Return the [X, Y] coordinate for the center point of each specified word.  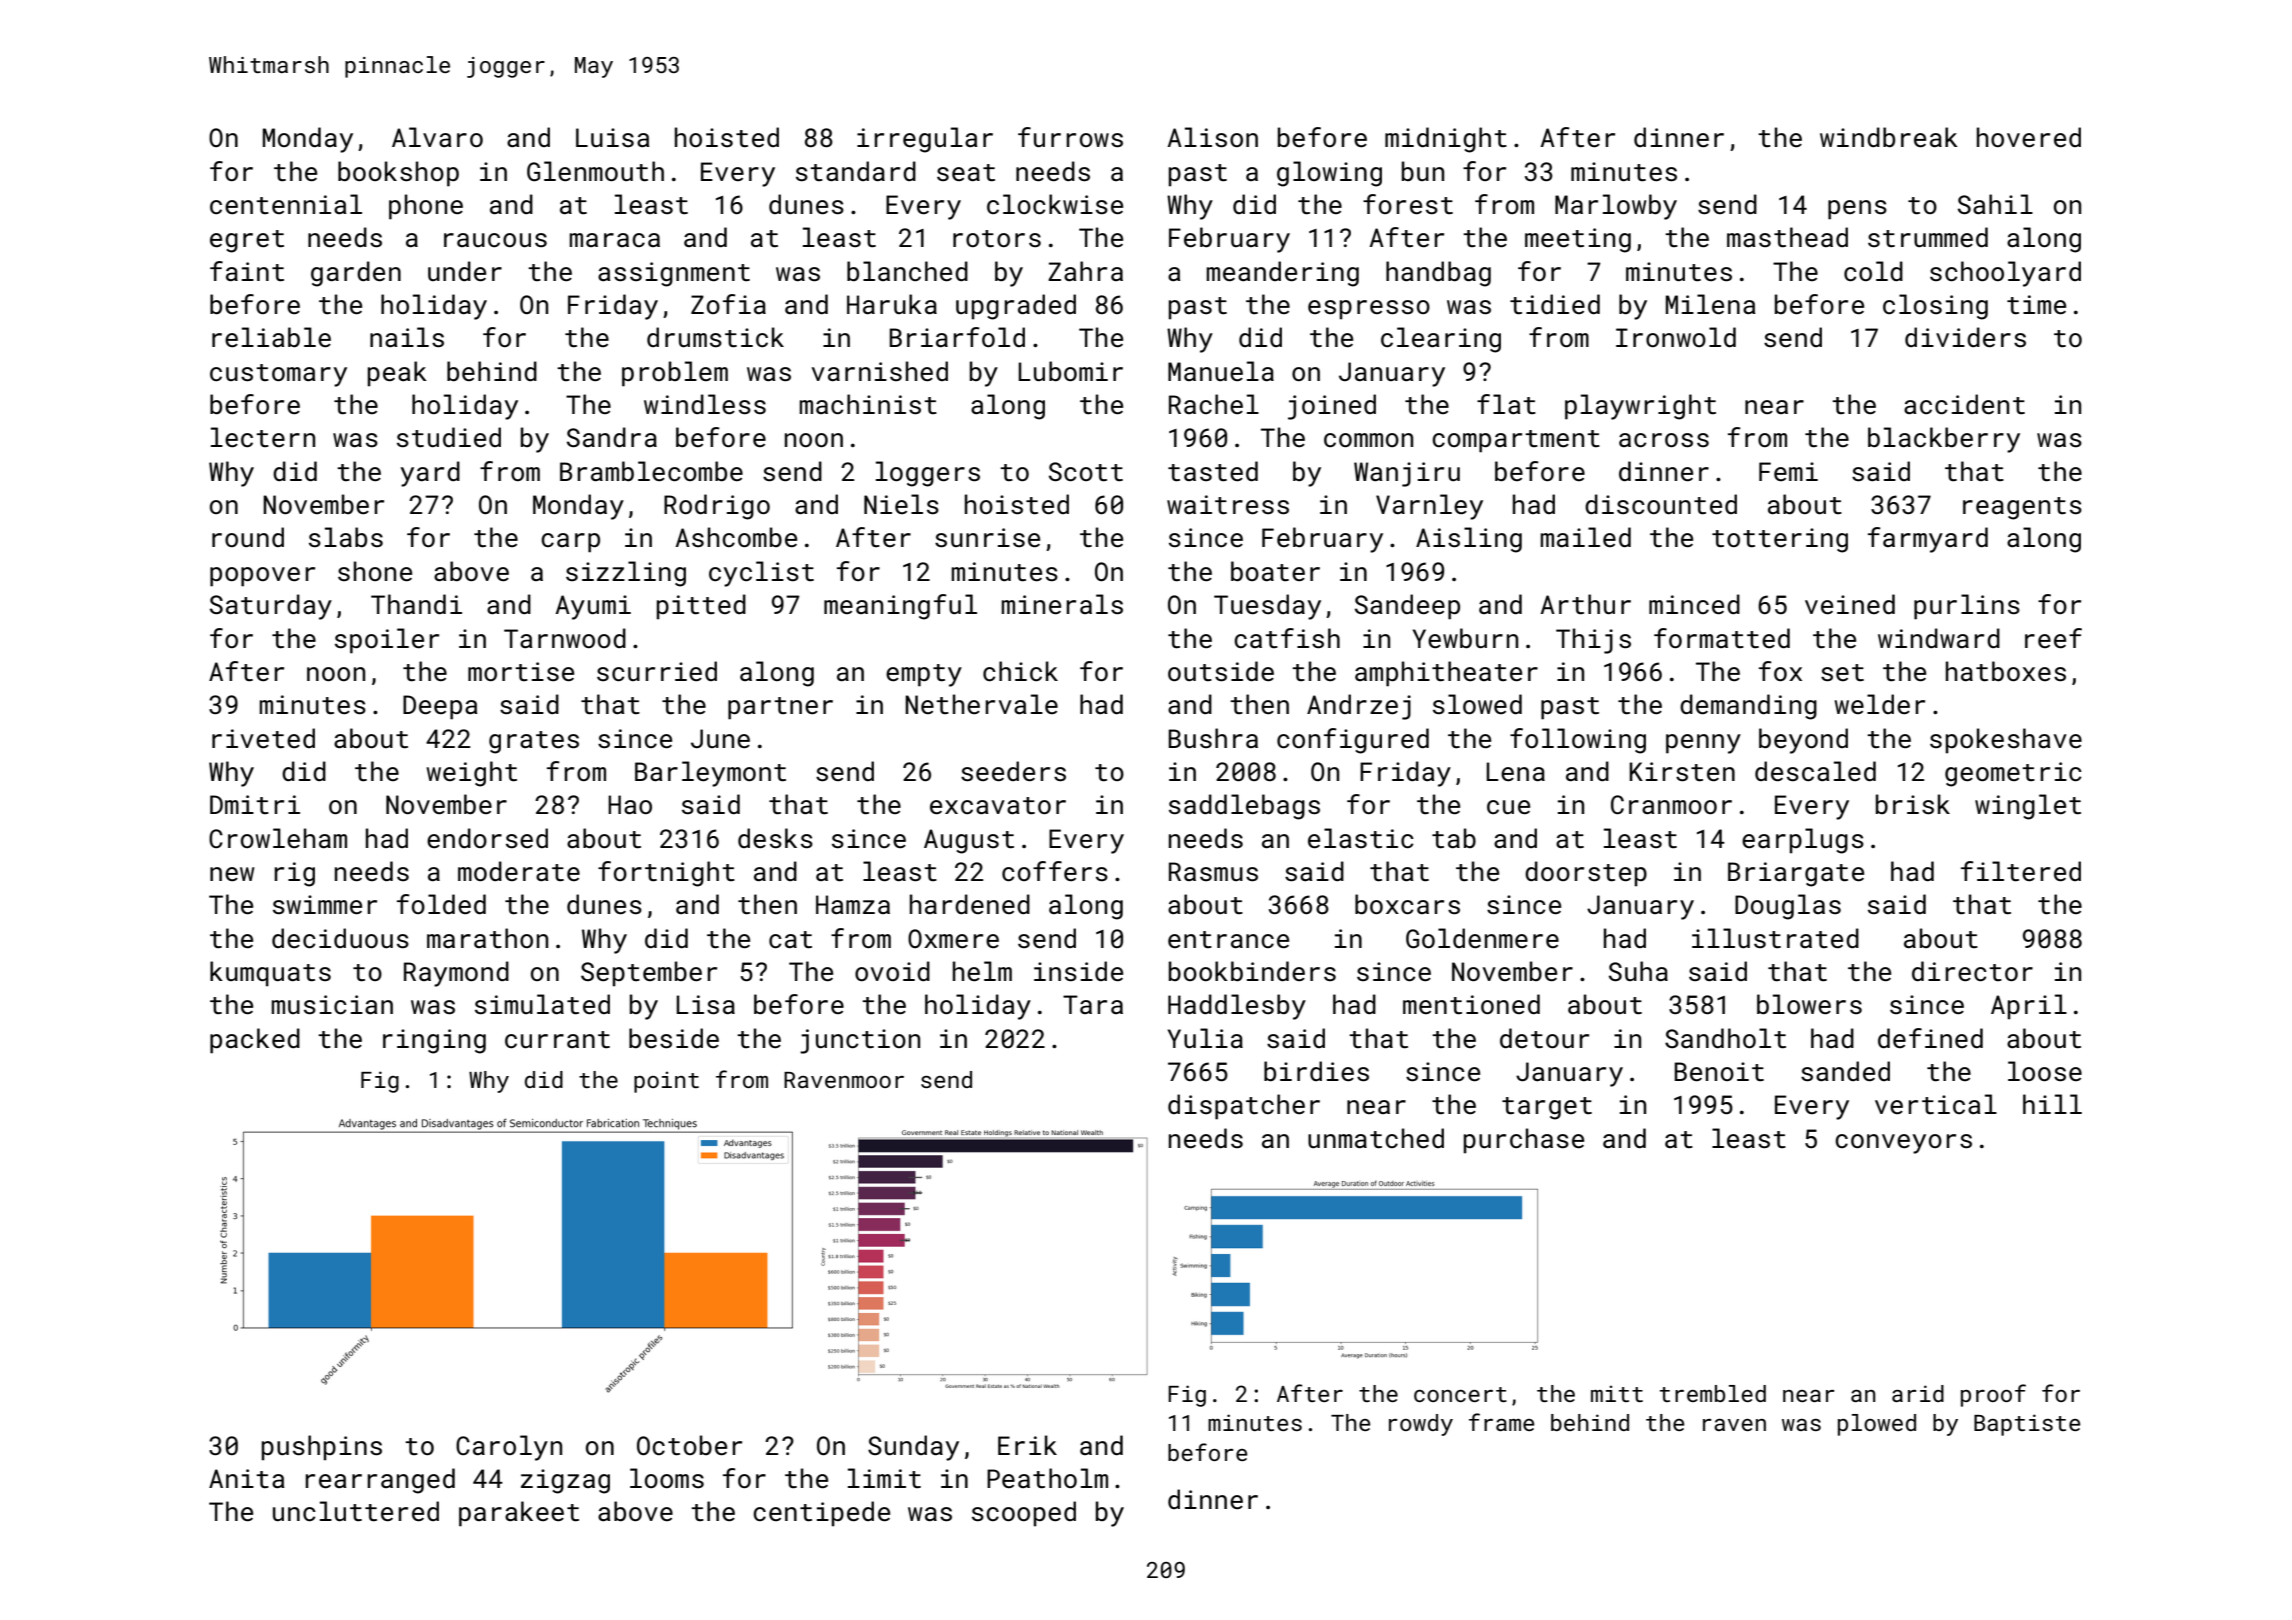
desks [775, 838]
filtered [2021, 871]
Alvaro [437, 137]
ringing [434, 1041]
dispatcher [1244, 1107]
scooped [1024, 1514]
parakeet [519, 1514]
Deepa [440, 707]
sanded [1845, 1071]
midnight [1446, 140]
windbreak [1889, 137]
